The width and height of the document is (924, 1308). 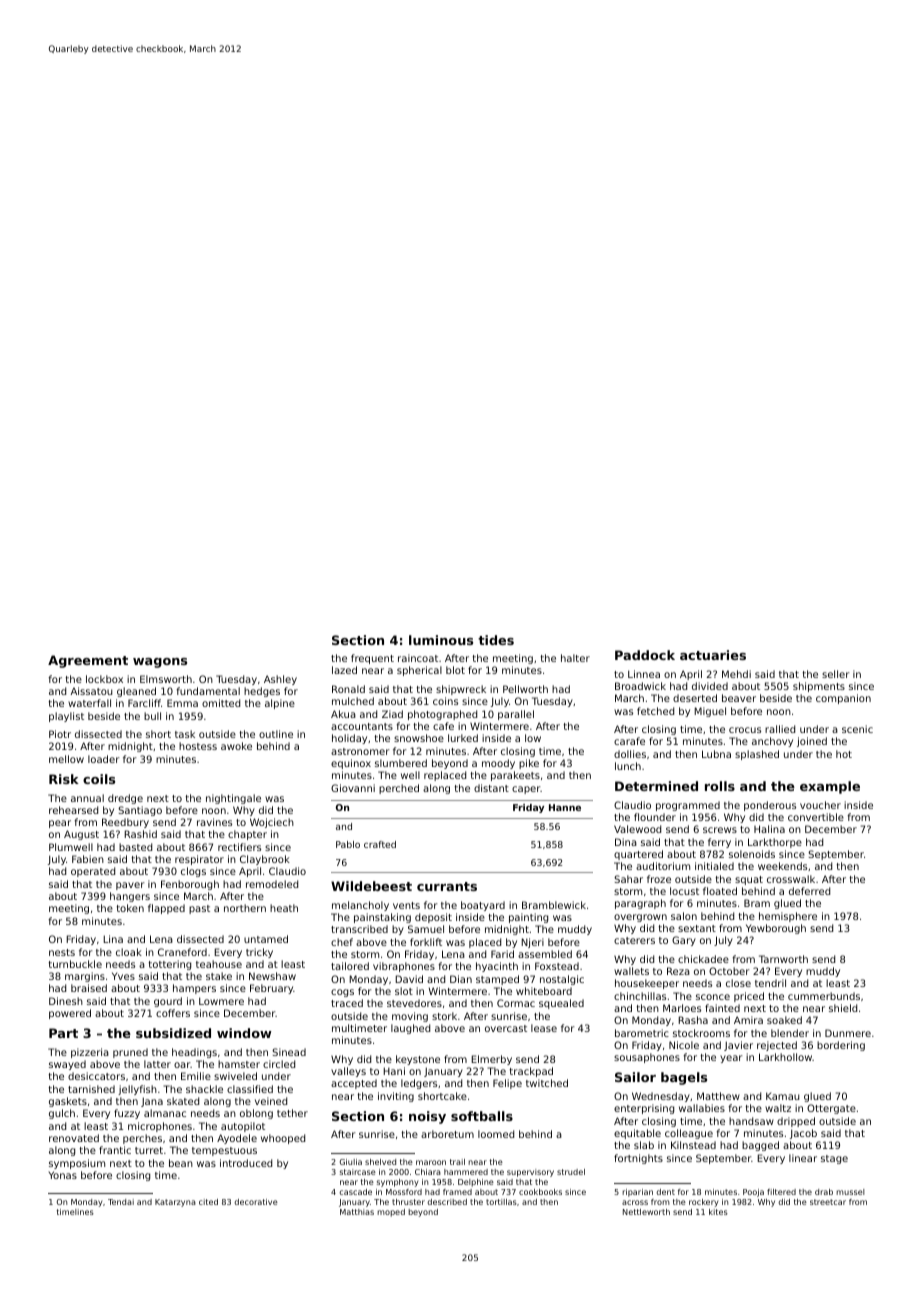 What do you see at coordinates (93, 872) in the document?
I see `operated` at bounding box center [93, 872].
